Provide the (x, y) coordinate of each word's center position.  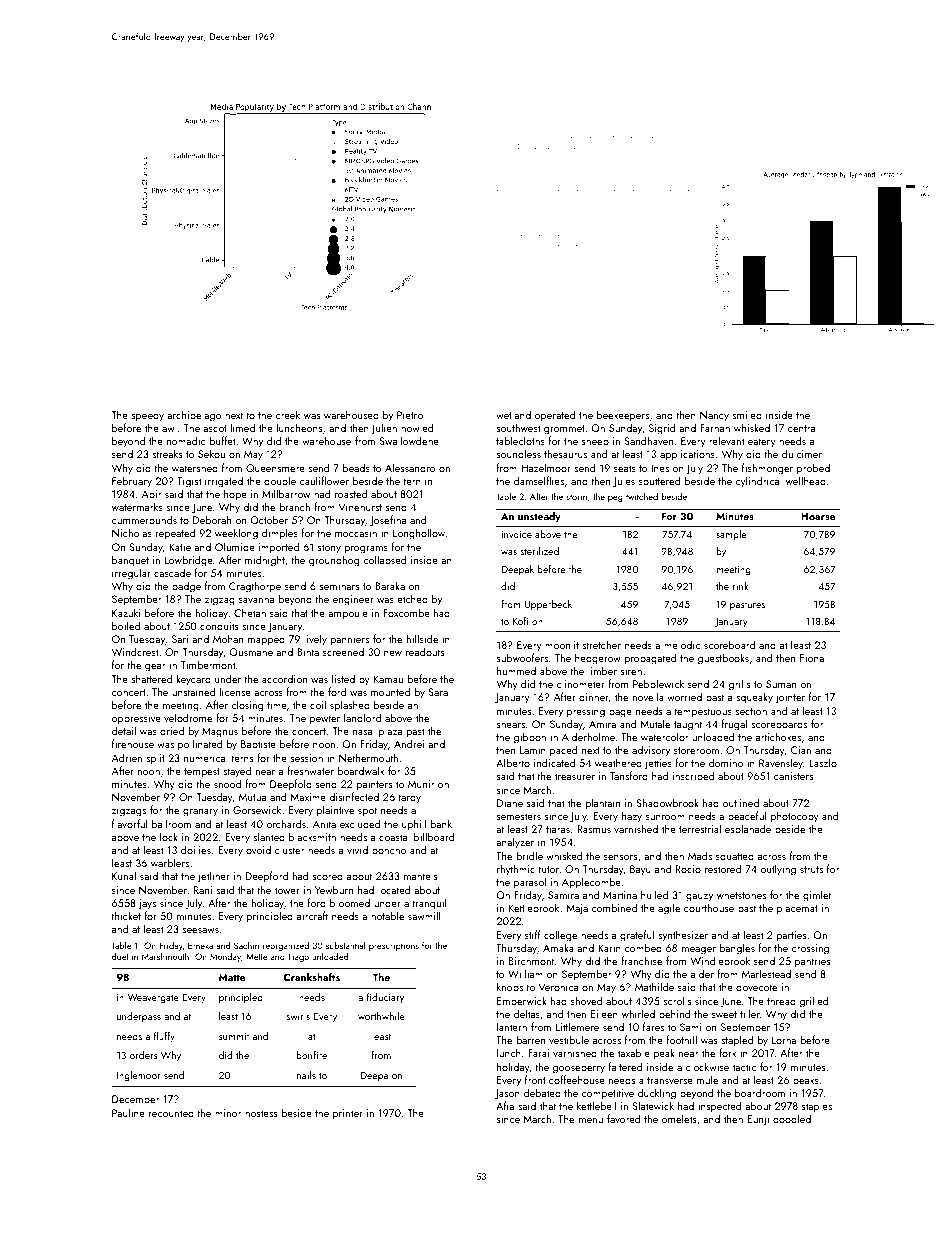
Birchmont (531, 961)
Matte (232, 977)
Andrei (409, 743)
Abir (151, 494)
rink (740, 586)
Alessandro (410, 467)
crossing (810, 949)
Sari (180, 639)
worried (684, 696)
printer (348, 1114)
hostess (261, 1113)
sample (731, 535)
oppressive (136, 719)
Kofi (520, 621)
